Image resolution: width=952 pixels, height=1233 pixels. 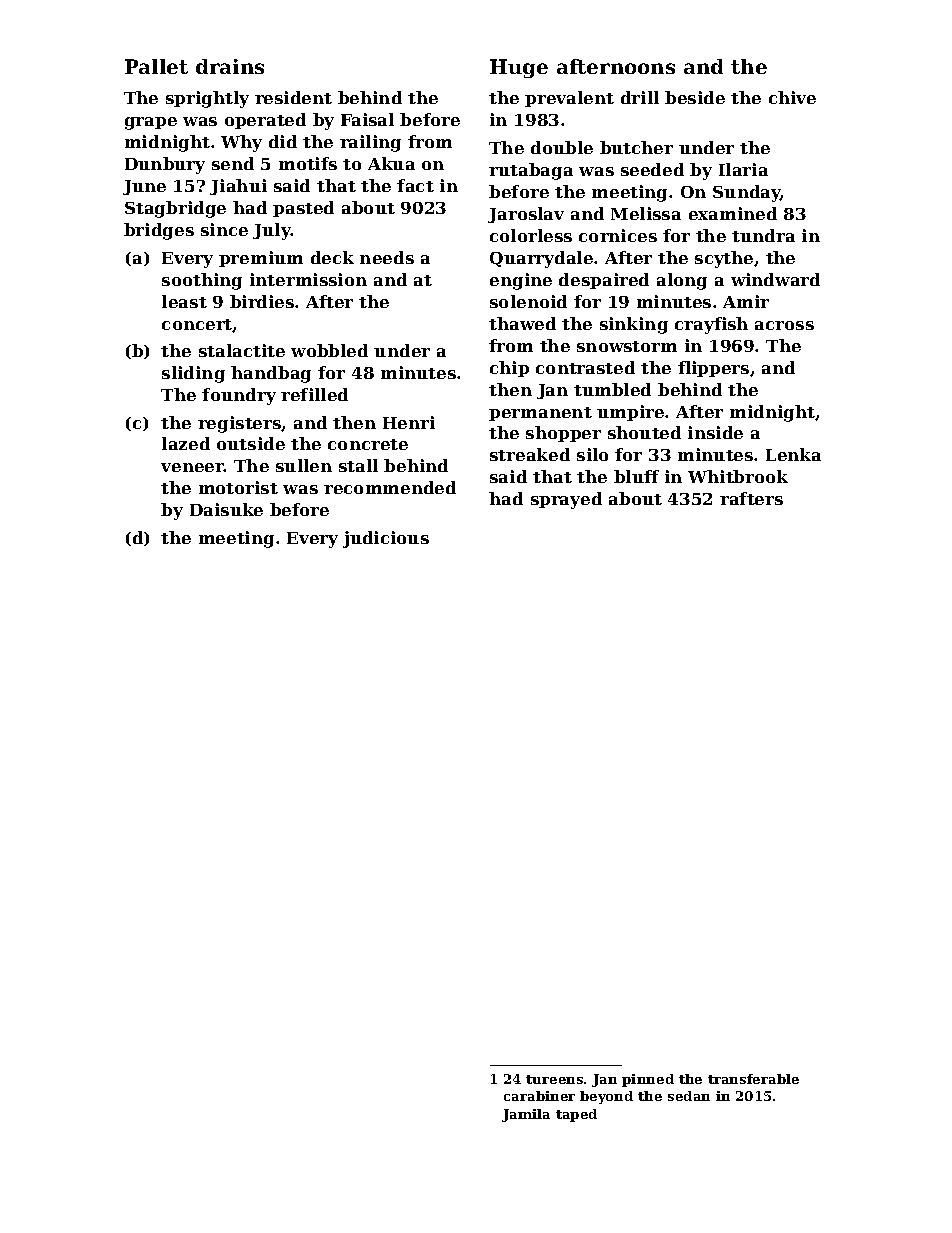 I want to click on Daisuke, so click(x=226, y=509).
